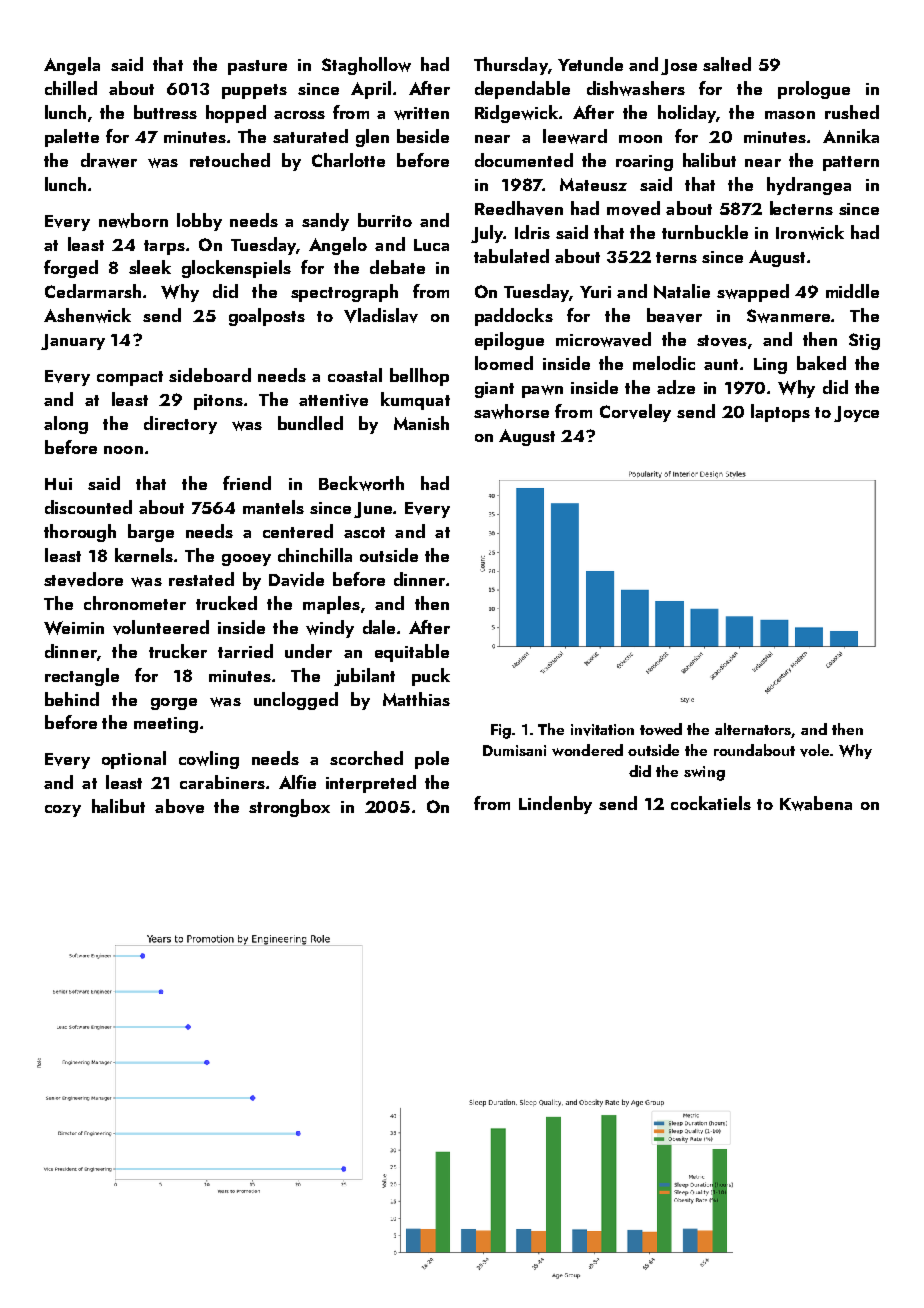  Describe the element at coordinates (236, 269) in the screenshot. I see `glockenspiels` at that location.
